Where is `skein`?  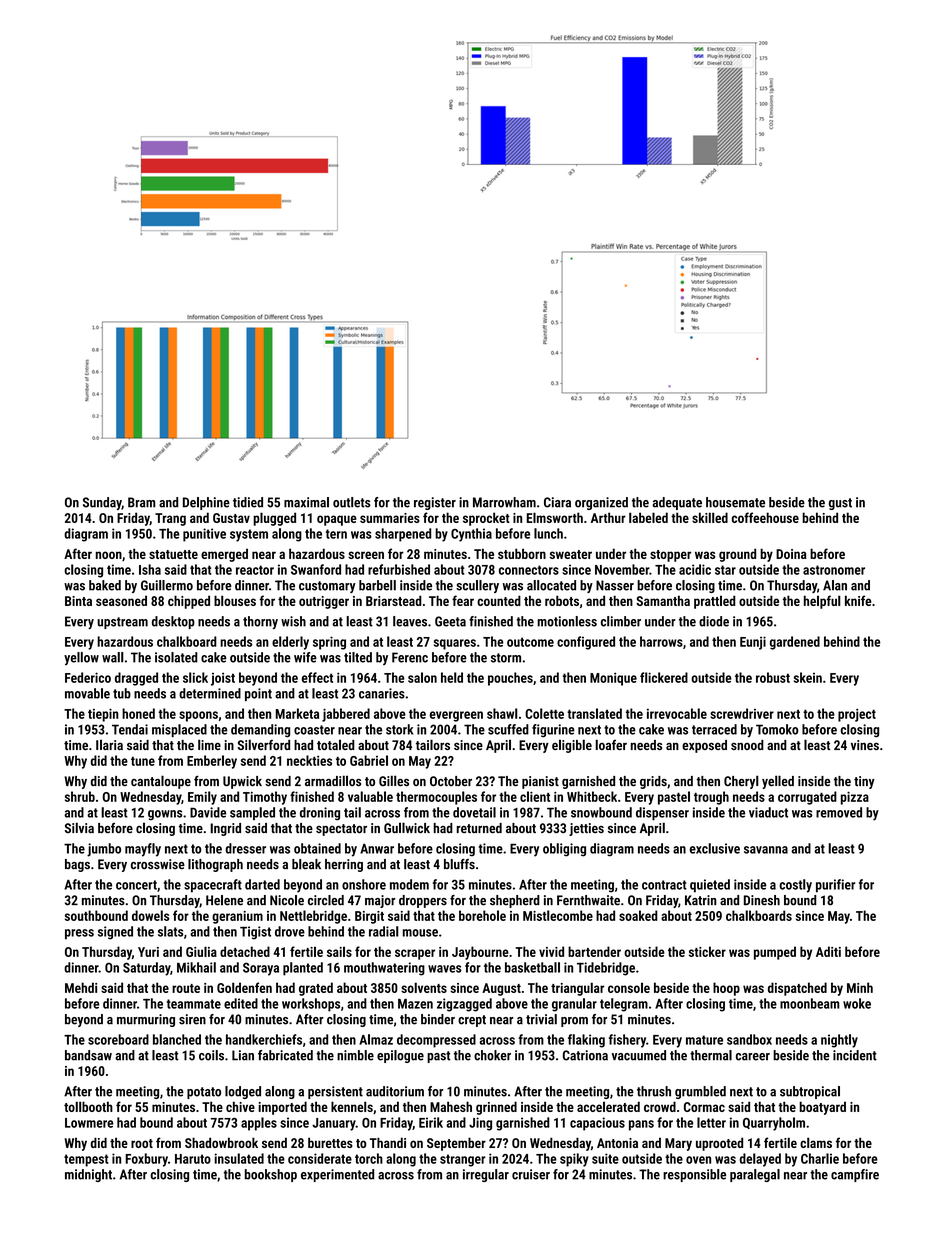
skein is located at coordinates (808, 677).
